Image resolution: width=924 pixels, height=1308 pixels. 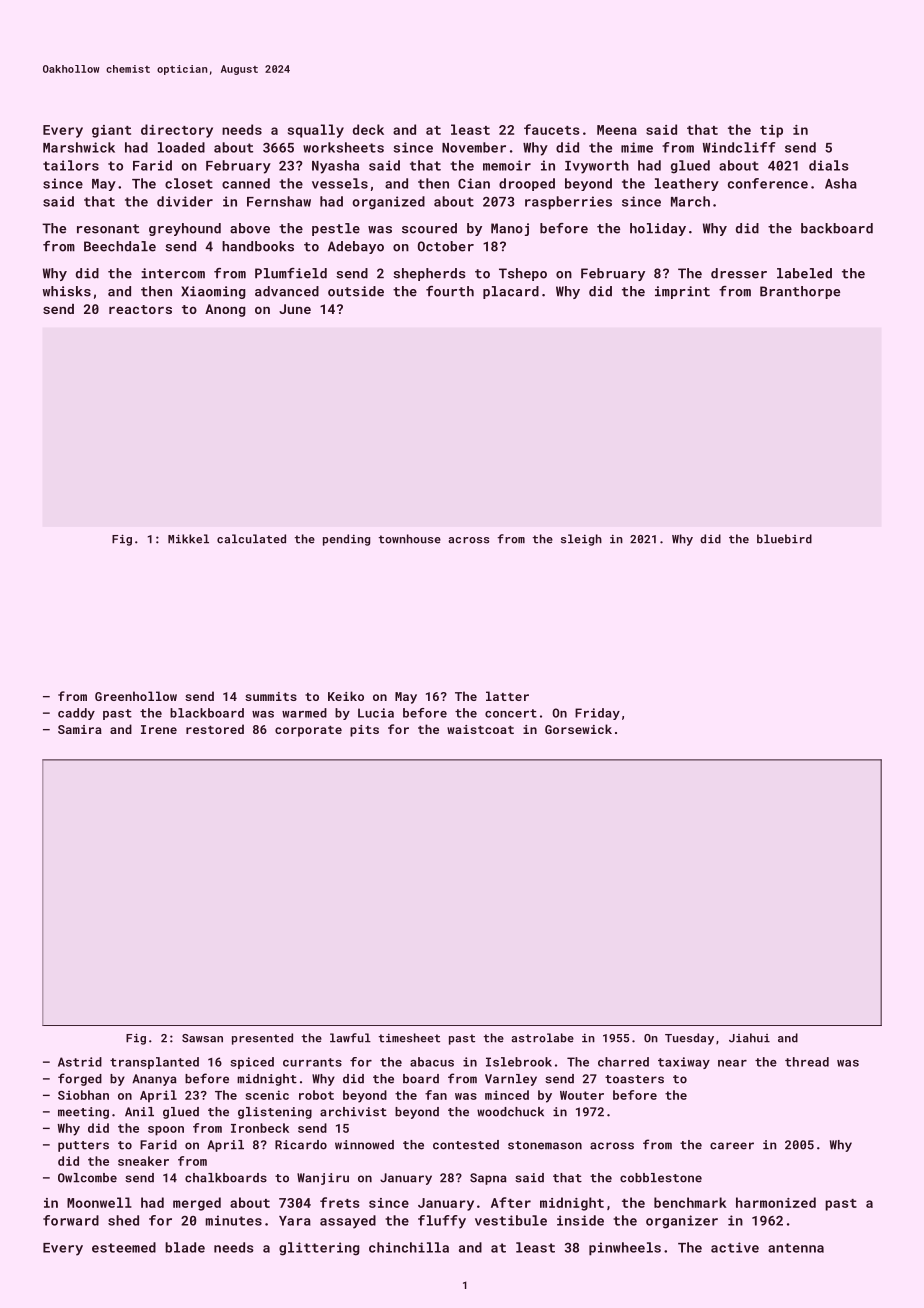 What do you see at coordinates (346, 540) in the screenshot?
I see `pending` at bounding box center [346, 540].
